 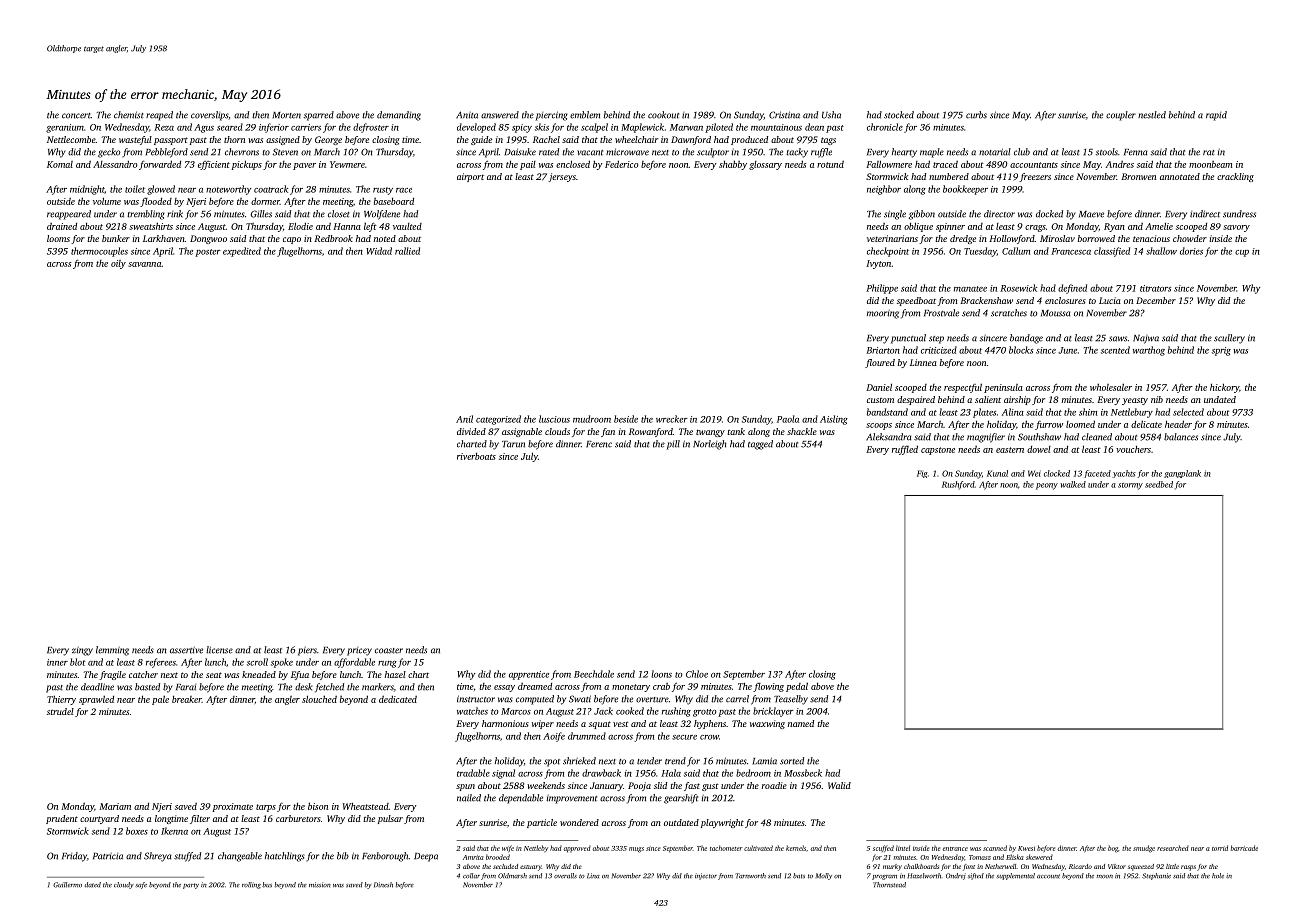 What do you see at coordinates (784, 115) in the document?
I see `Cristina` at bounding box center [784, 115].
